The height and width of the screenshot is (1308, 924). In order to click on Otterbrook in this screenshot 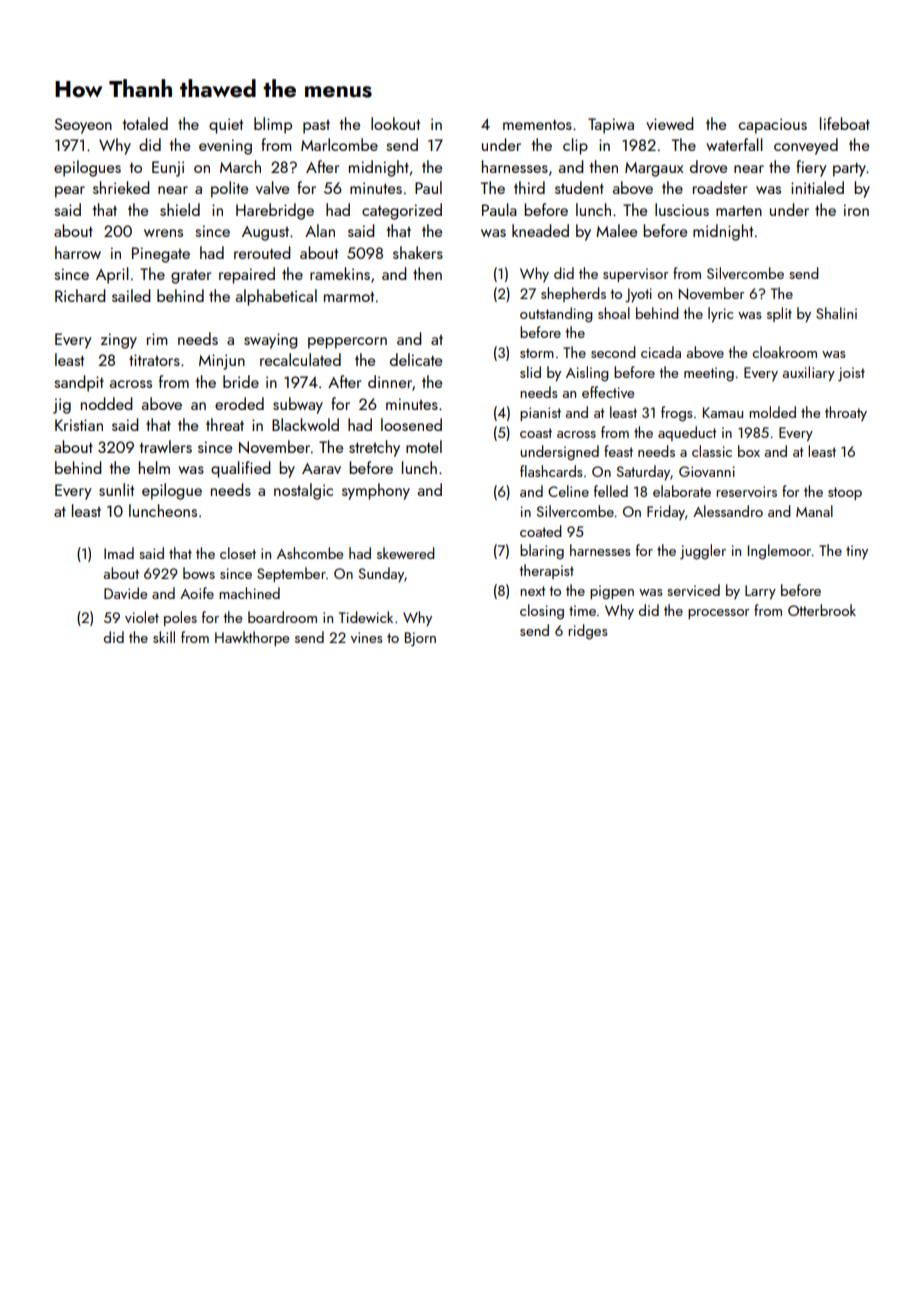, I will do `click(822, 610)`.
